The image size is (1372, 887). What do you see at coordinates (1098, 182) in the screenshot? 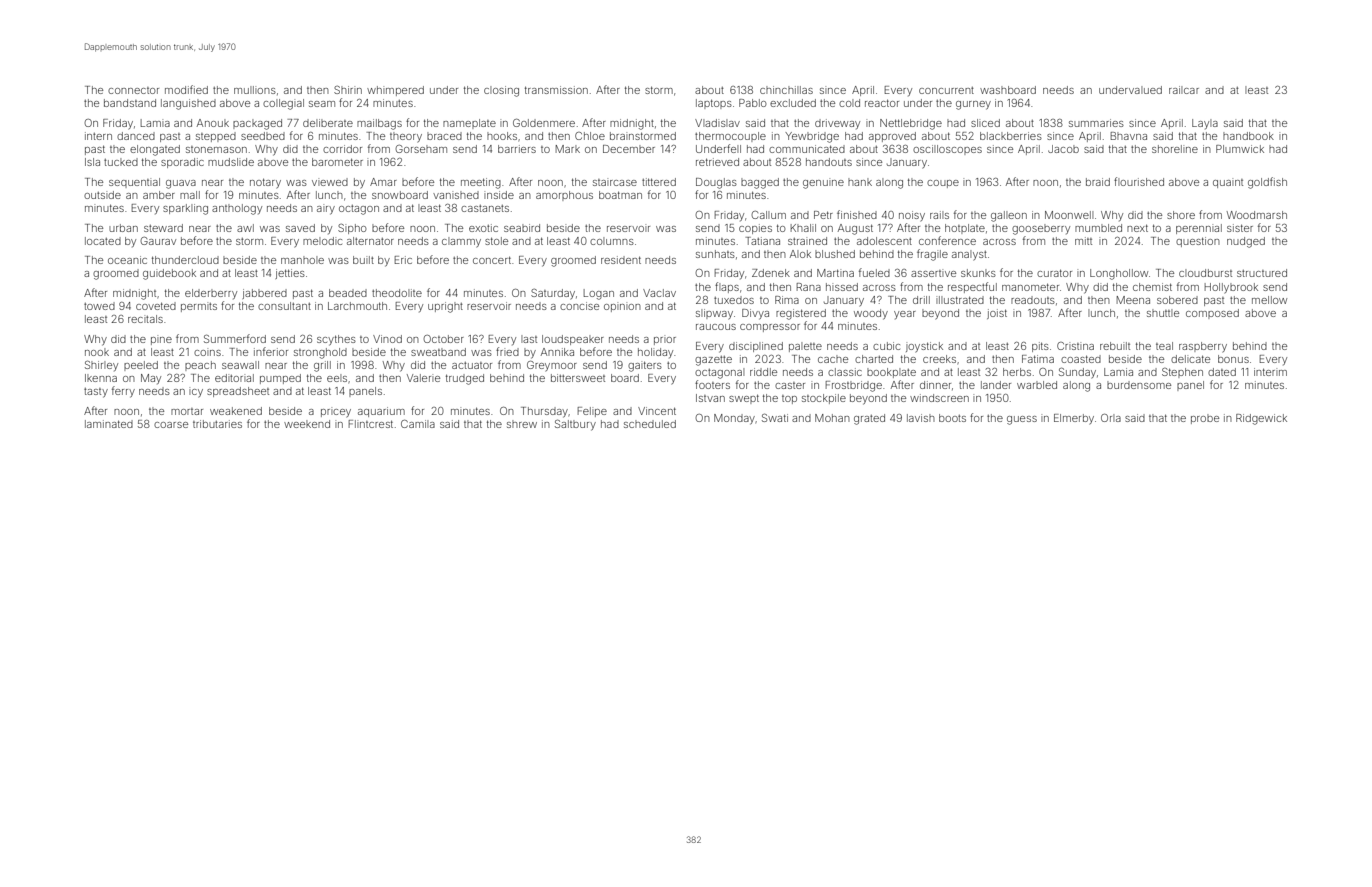
I see `braid` at bounding box center [1098, 182].
